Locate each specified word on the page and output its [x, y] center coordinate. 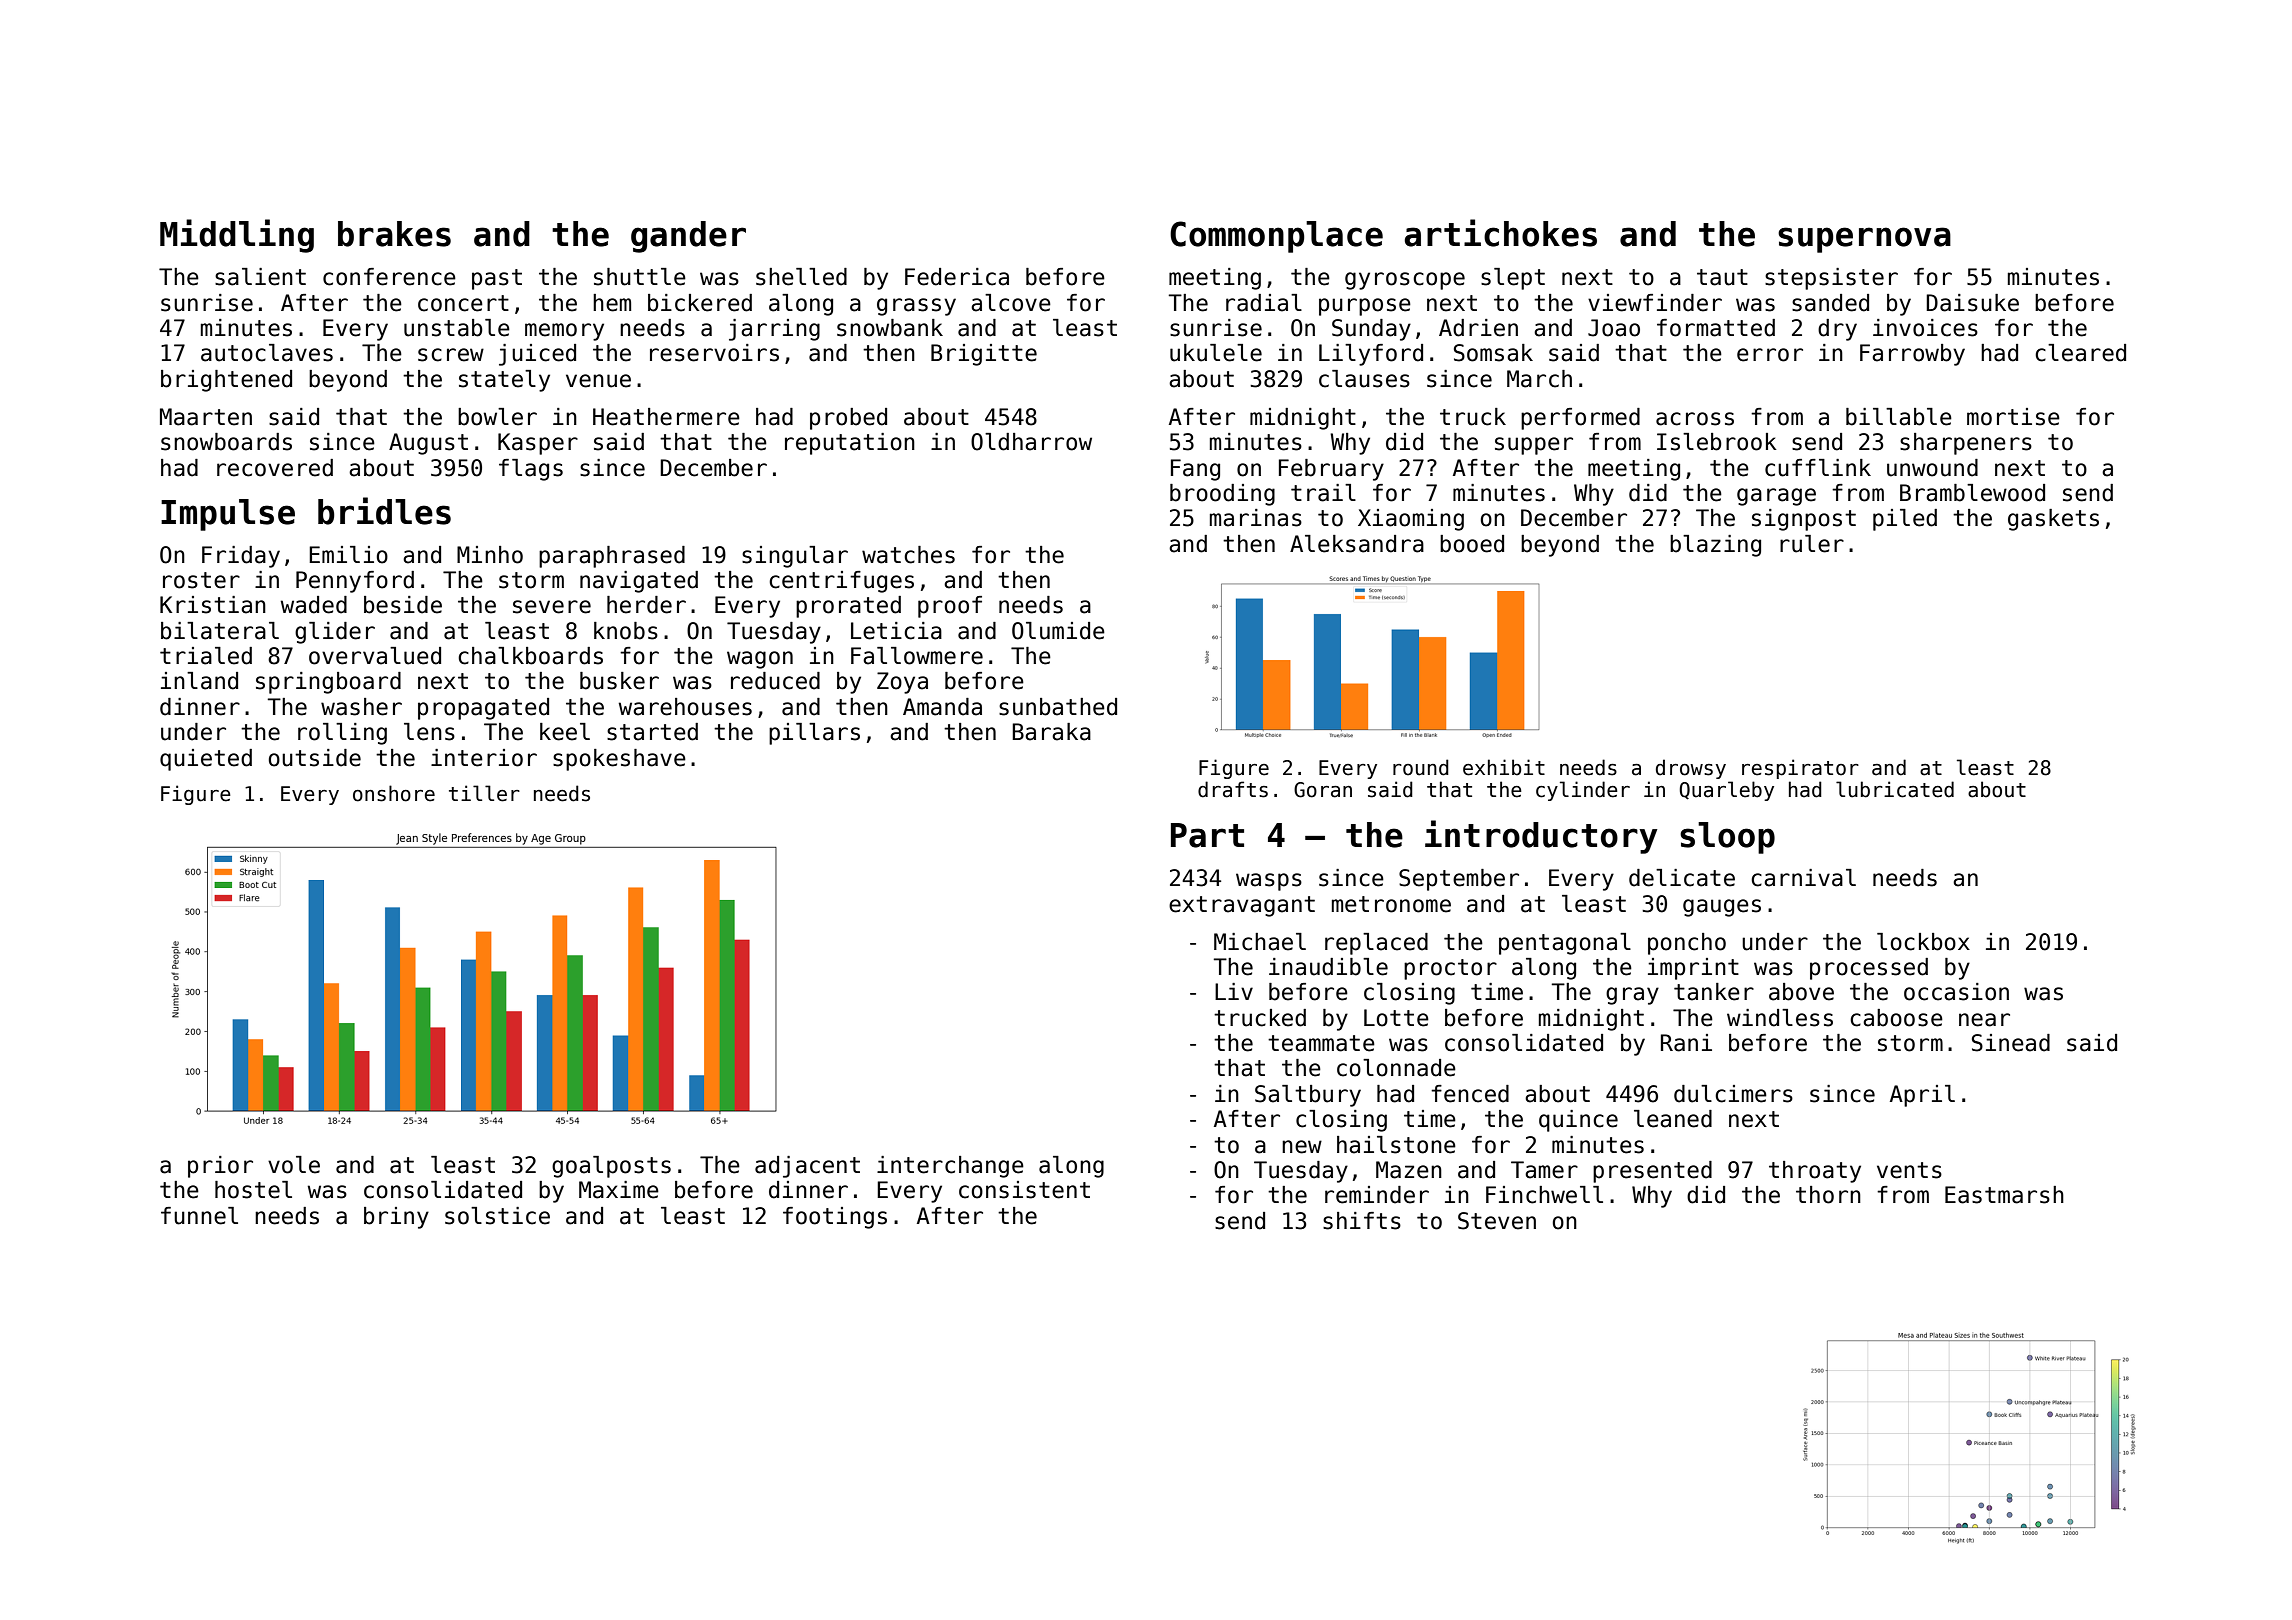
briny [396, 1218]
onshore [394, 793]
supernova [1864, 240]
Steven [1497, 1221]
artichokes [1500, 233]
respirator [1800, 769]
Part [1207, 835]
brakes [394, 234]
